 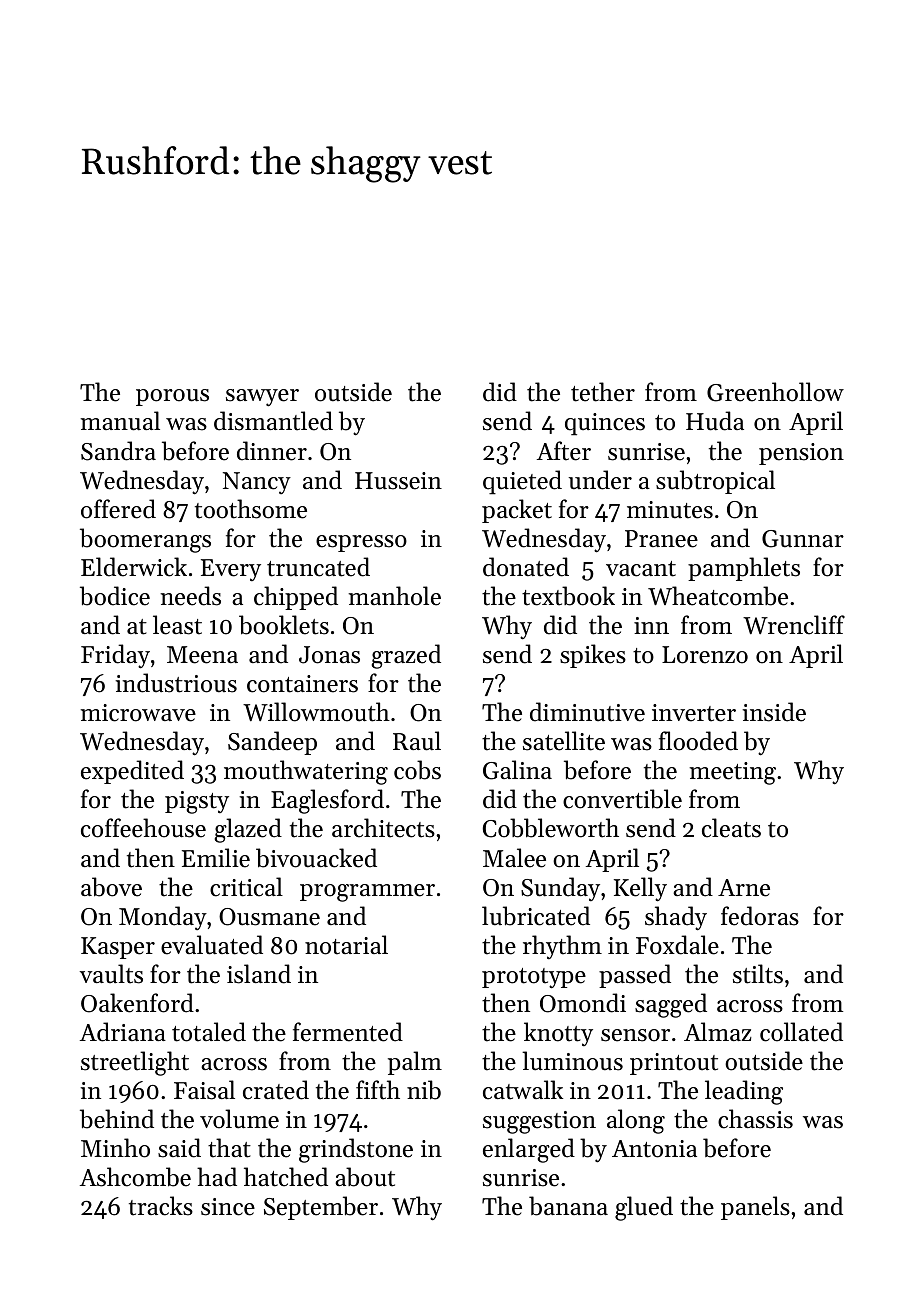 I want to click on September, so click(x=321, y=1208).
